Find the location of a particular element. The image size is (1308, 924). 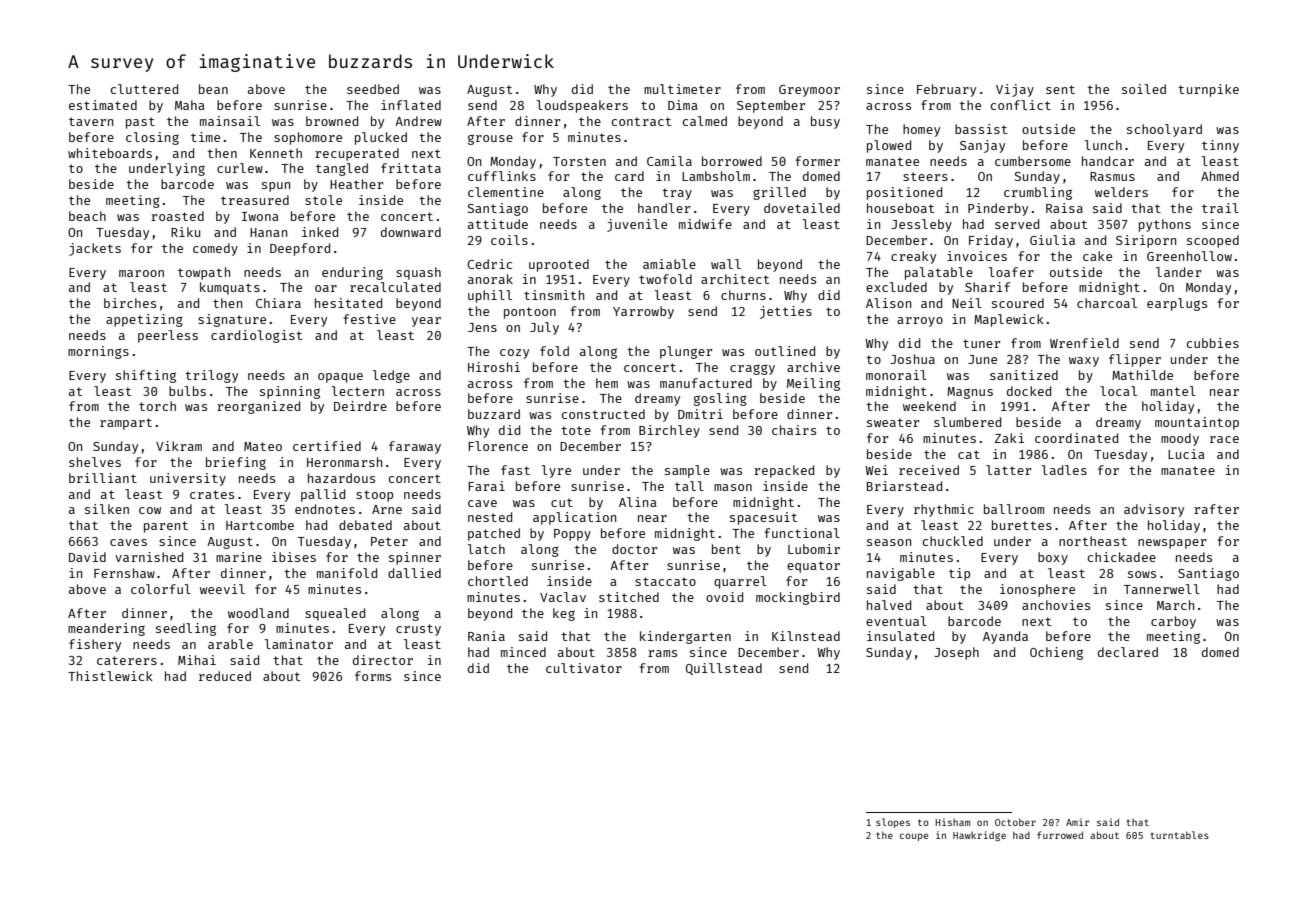

Greymoor is located at coordinates (809, 91).
